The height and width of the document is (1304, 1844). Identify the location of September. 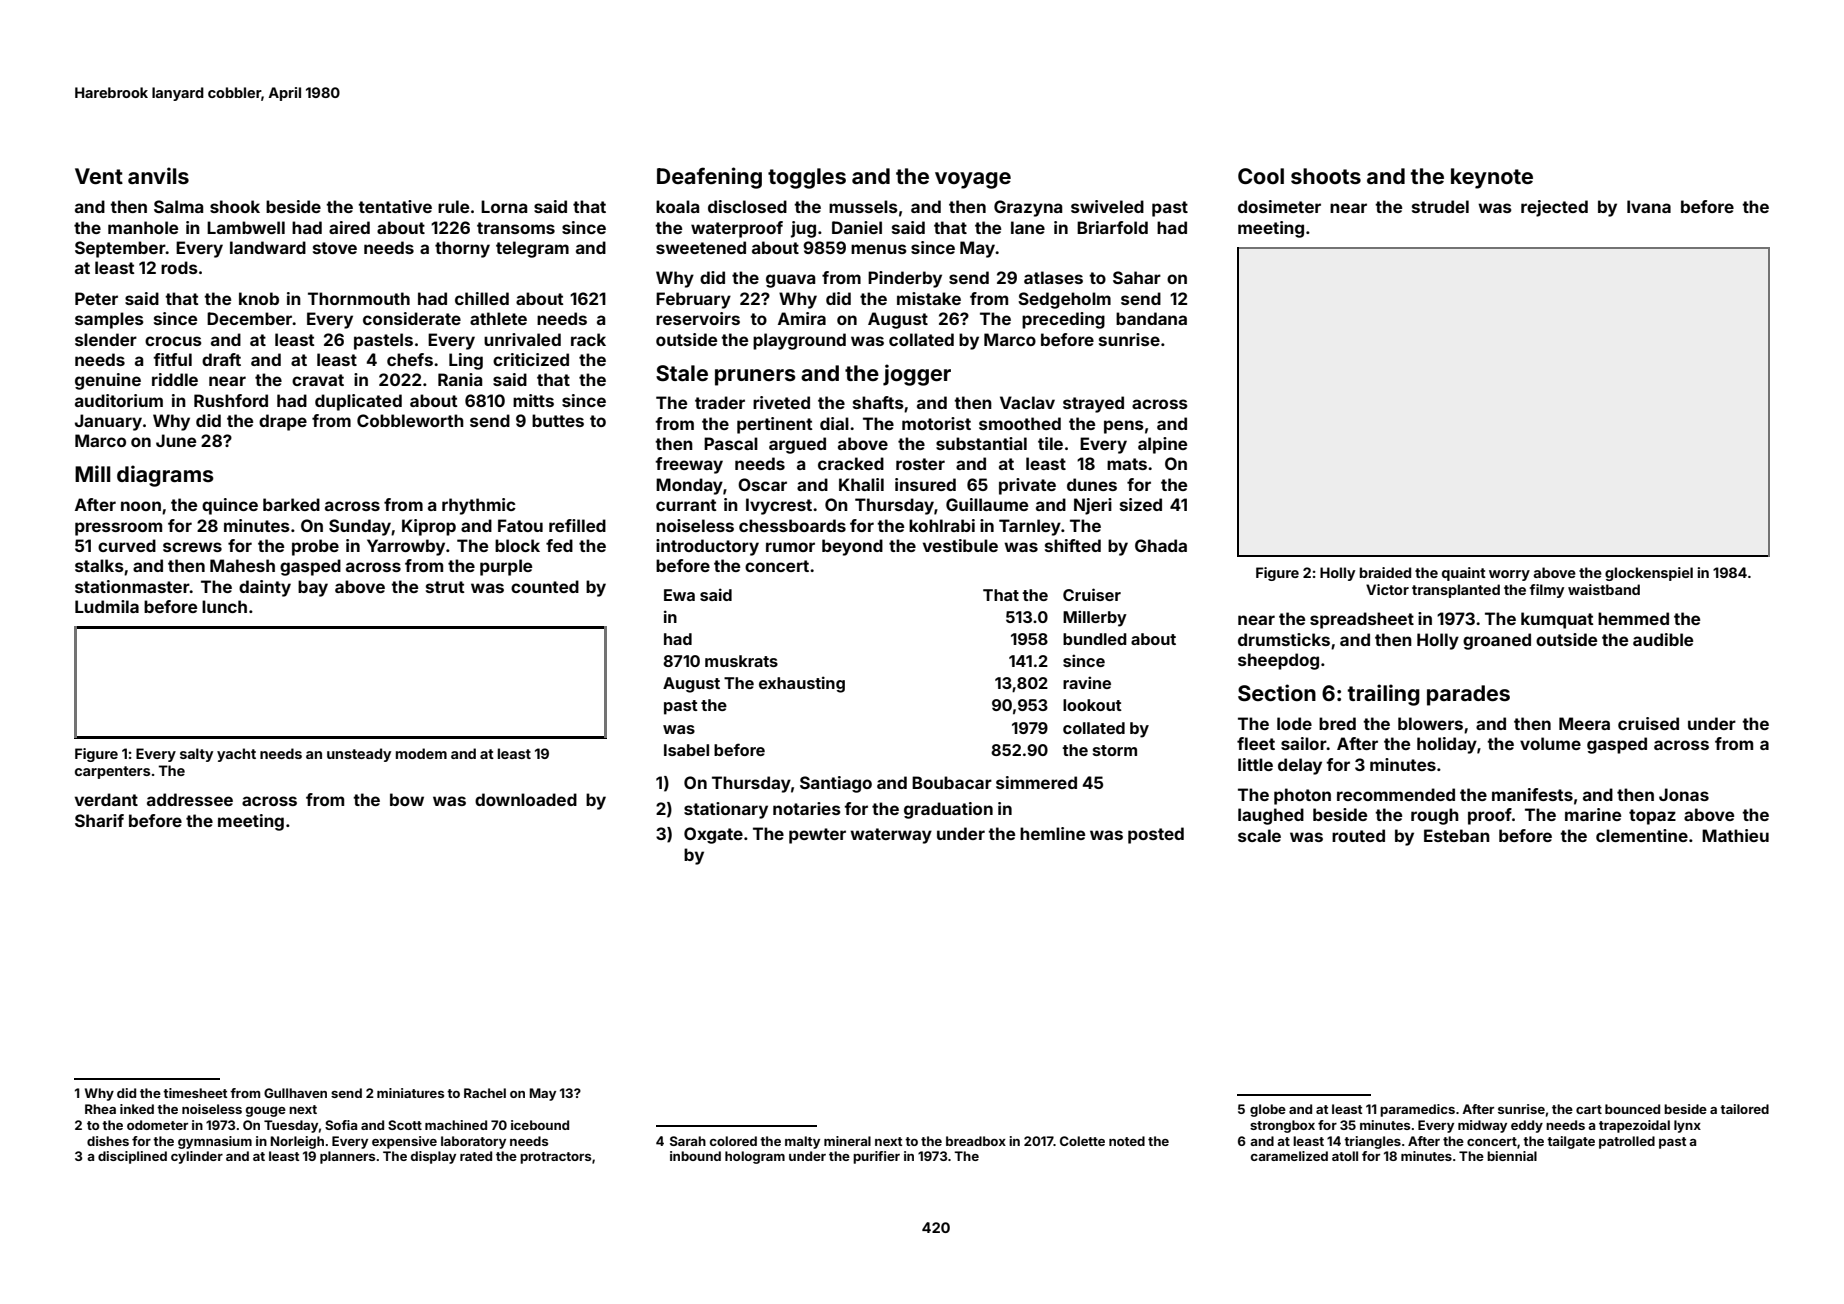
(120, 249).
